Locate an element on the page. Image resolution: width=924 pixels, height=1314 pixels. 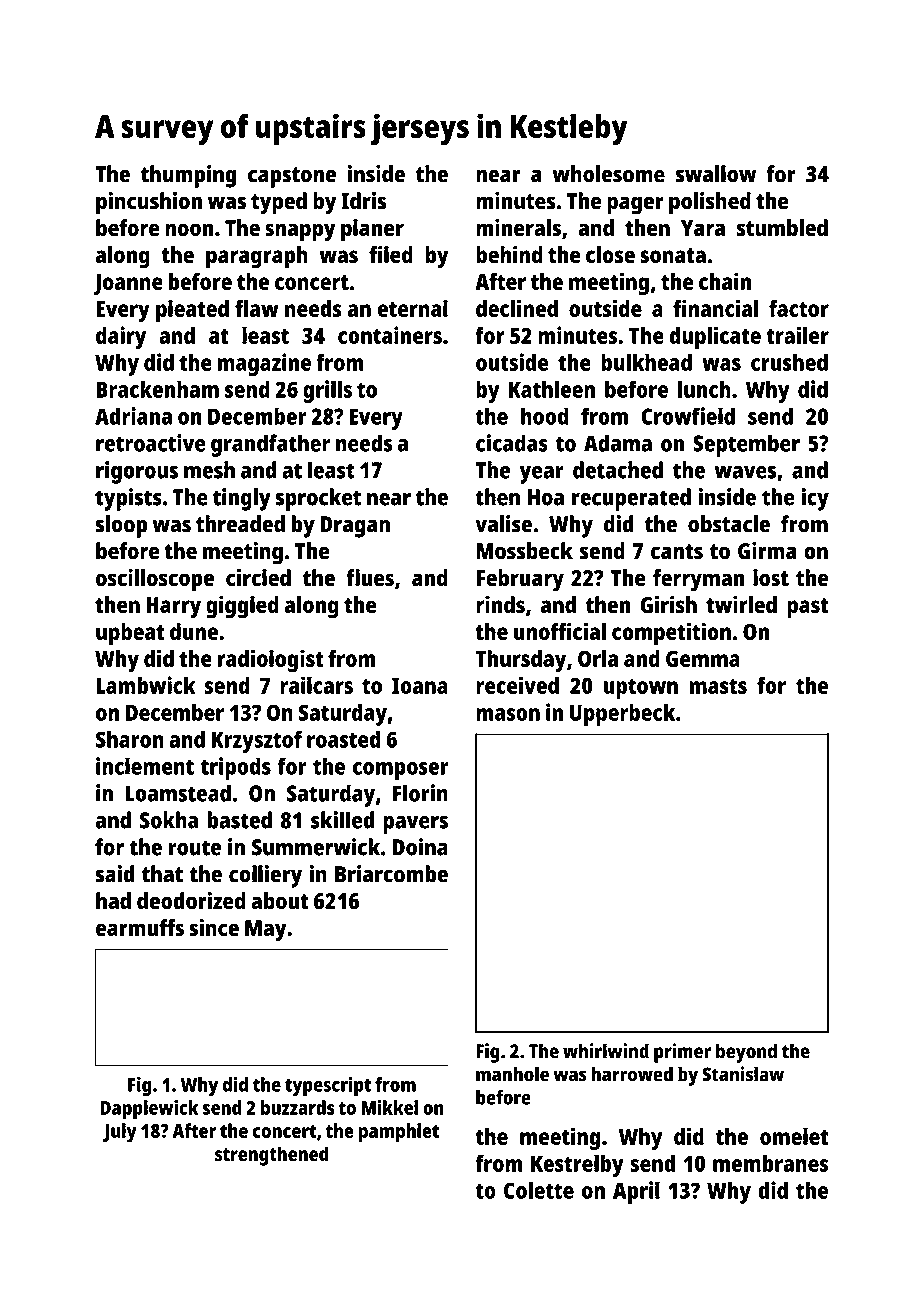
Joanne is located at coordinates (128, 284).
